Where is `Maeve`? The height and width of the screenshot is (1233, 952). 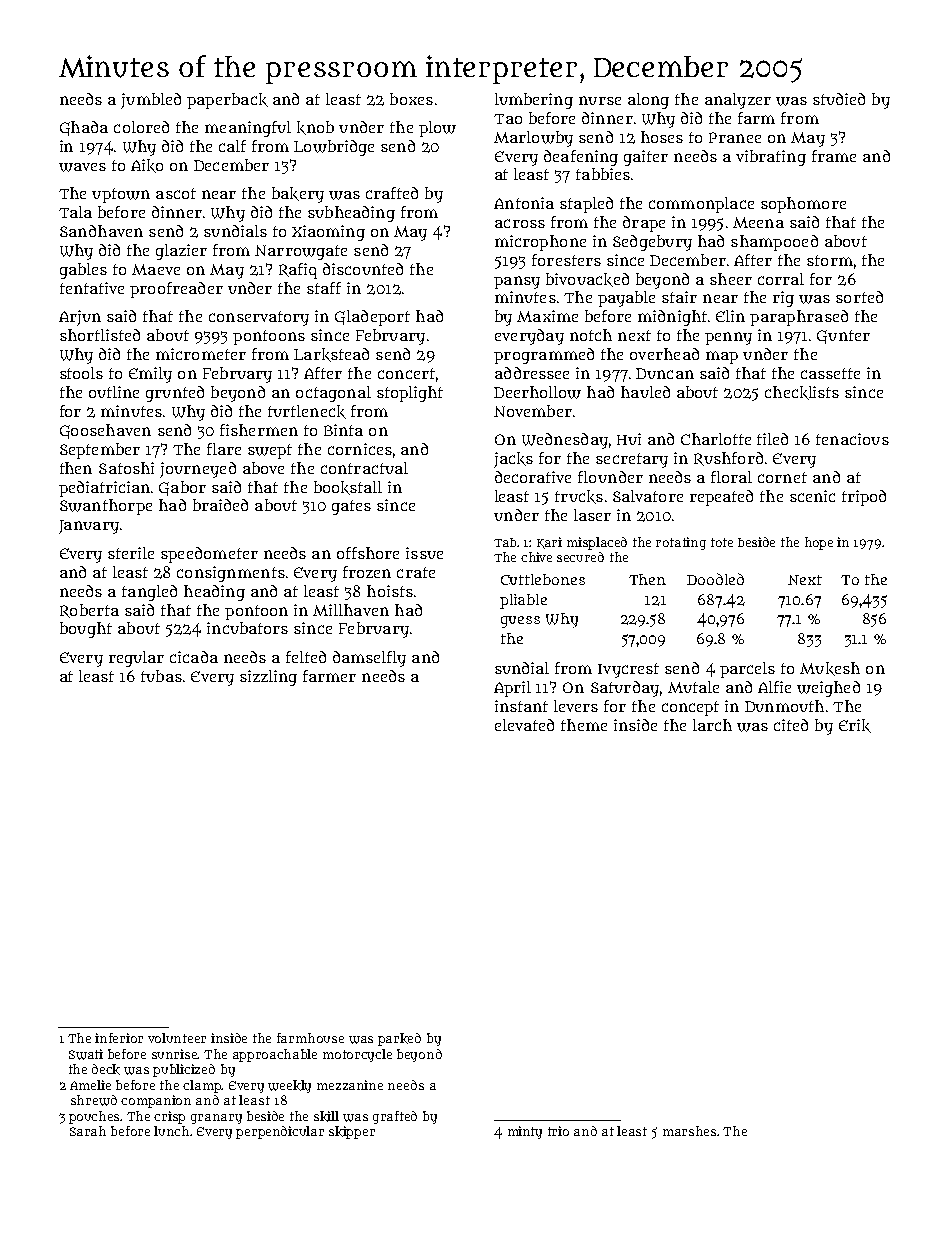 Maeve is located at coordinates (156, 269).
